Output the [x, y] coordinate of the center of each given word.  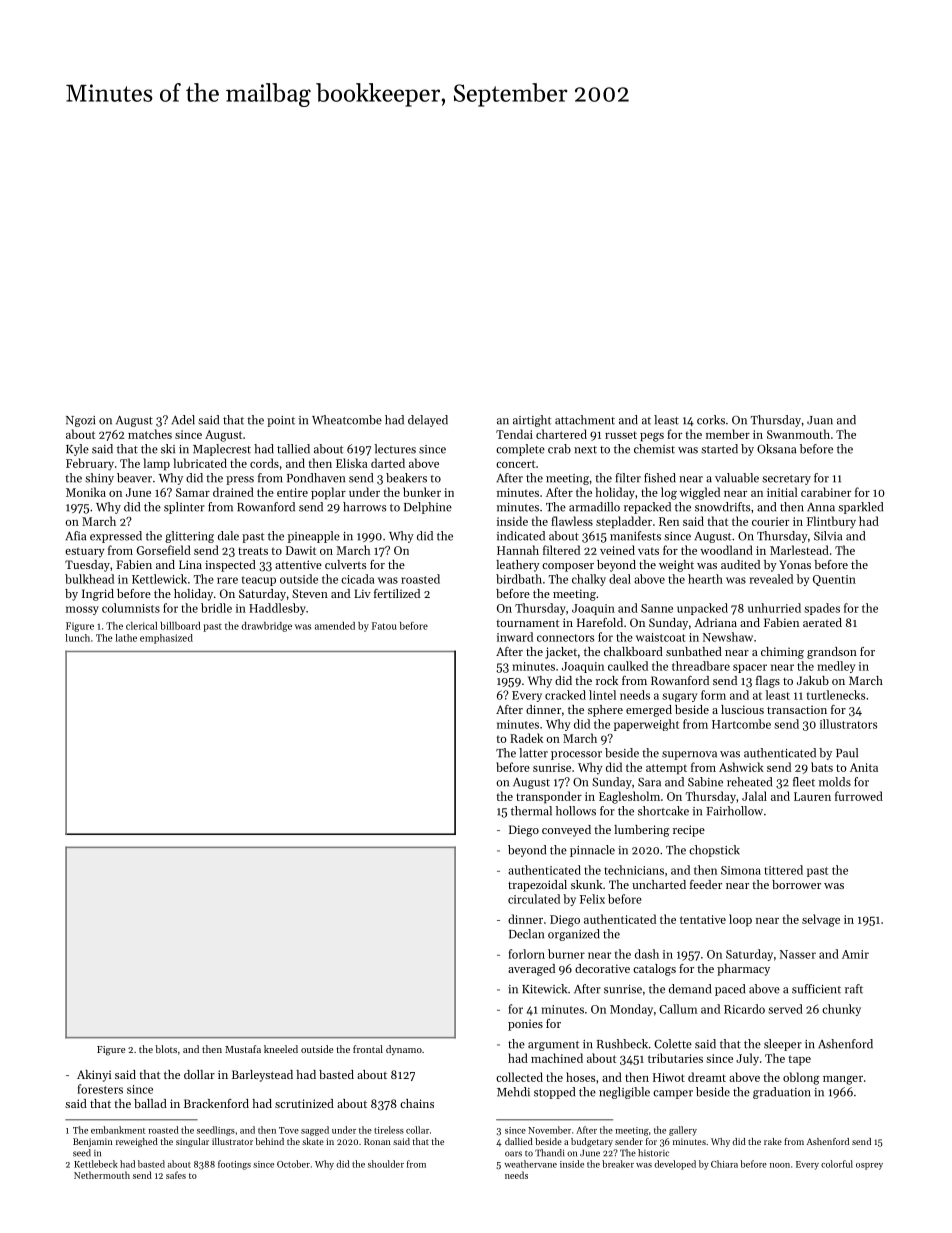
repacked [647, 508]
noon [780, 1165]
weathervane [530, 1164]
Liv [362, 593]
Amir [855, 954]
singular [192, 1142]
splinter [184, 508]
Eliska [352, 463]
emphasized [166, 639]
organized [574, 935]
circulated [534, 899]
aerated [822, 622]
